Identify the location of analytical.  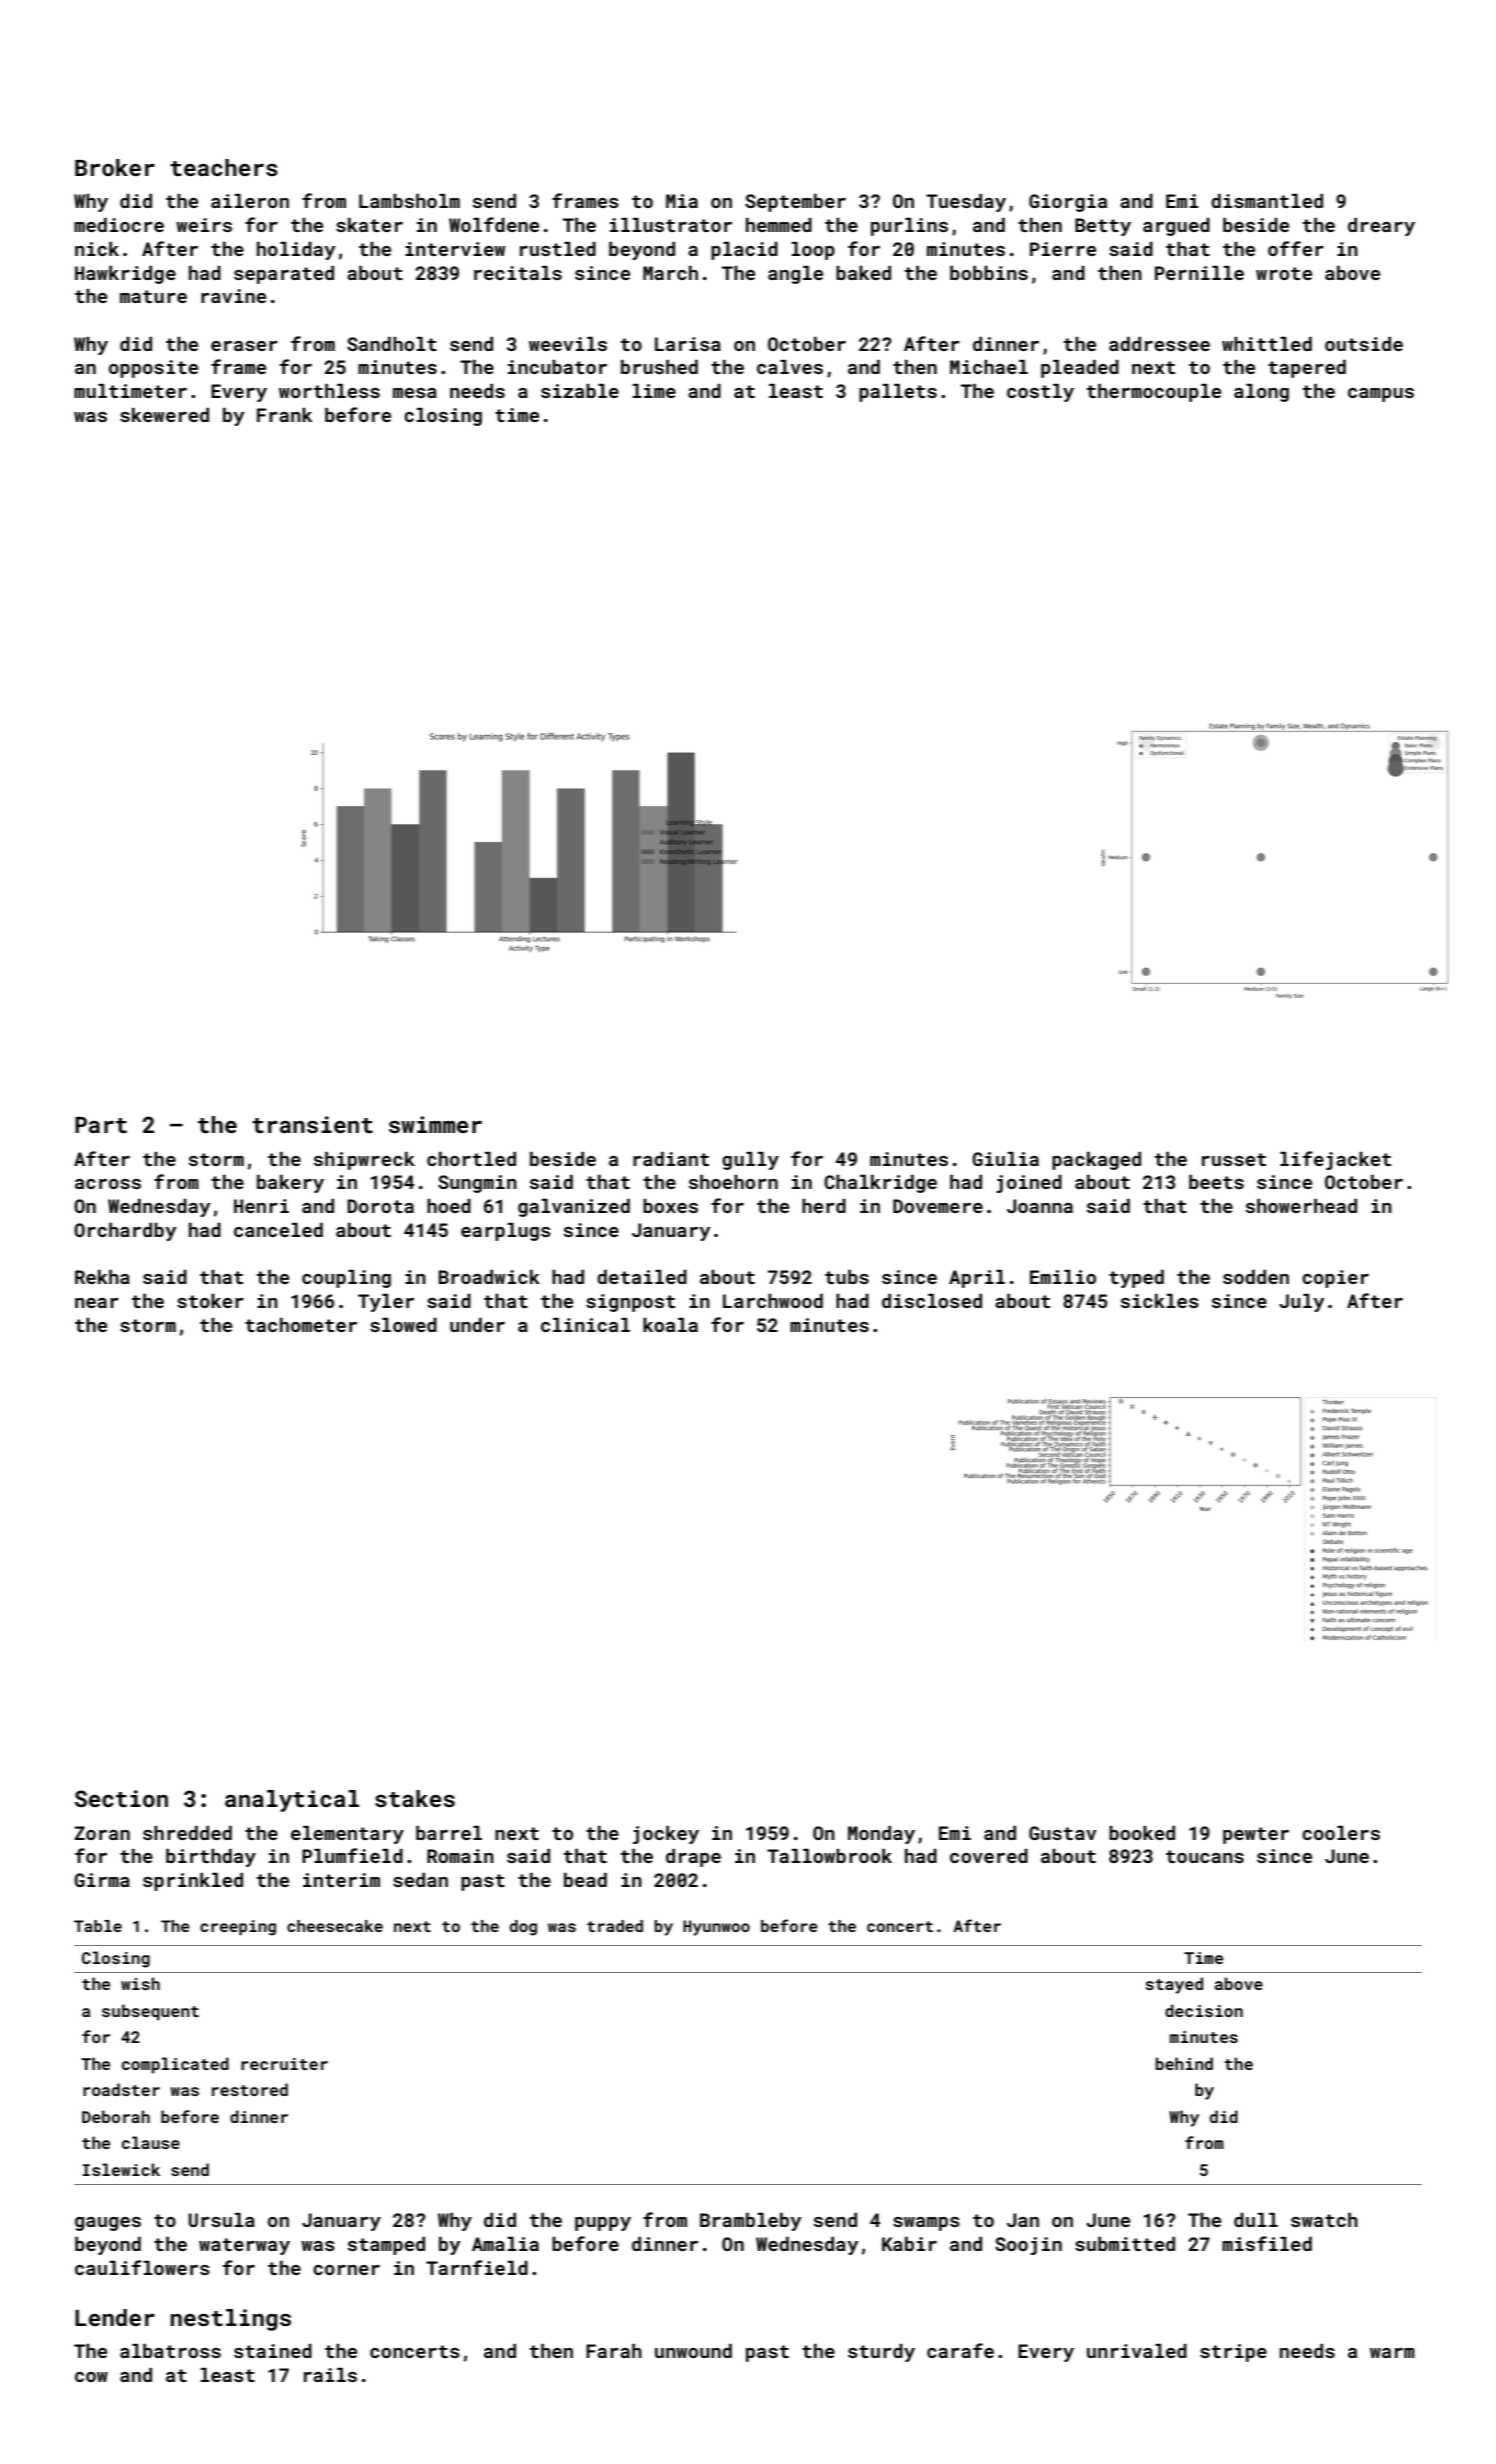
(292, 1801).
